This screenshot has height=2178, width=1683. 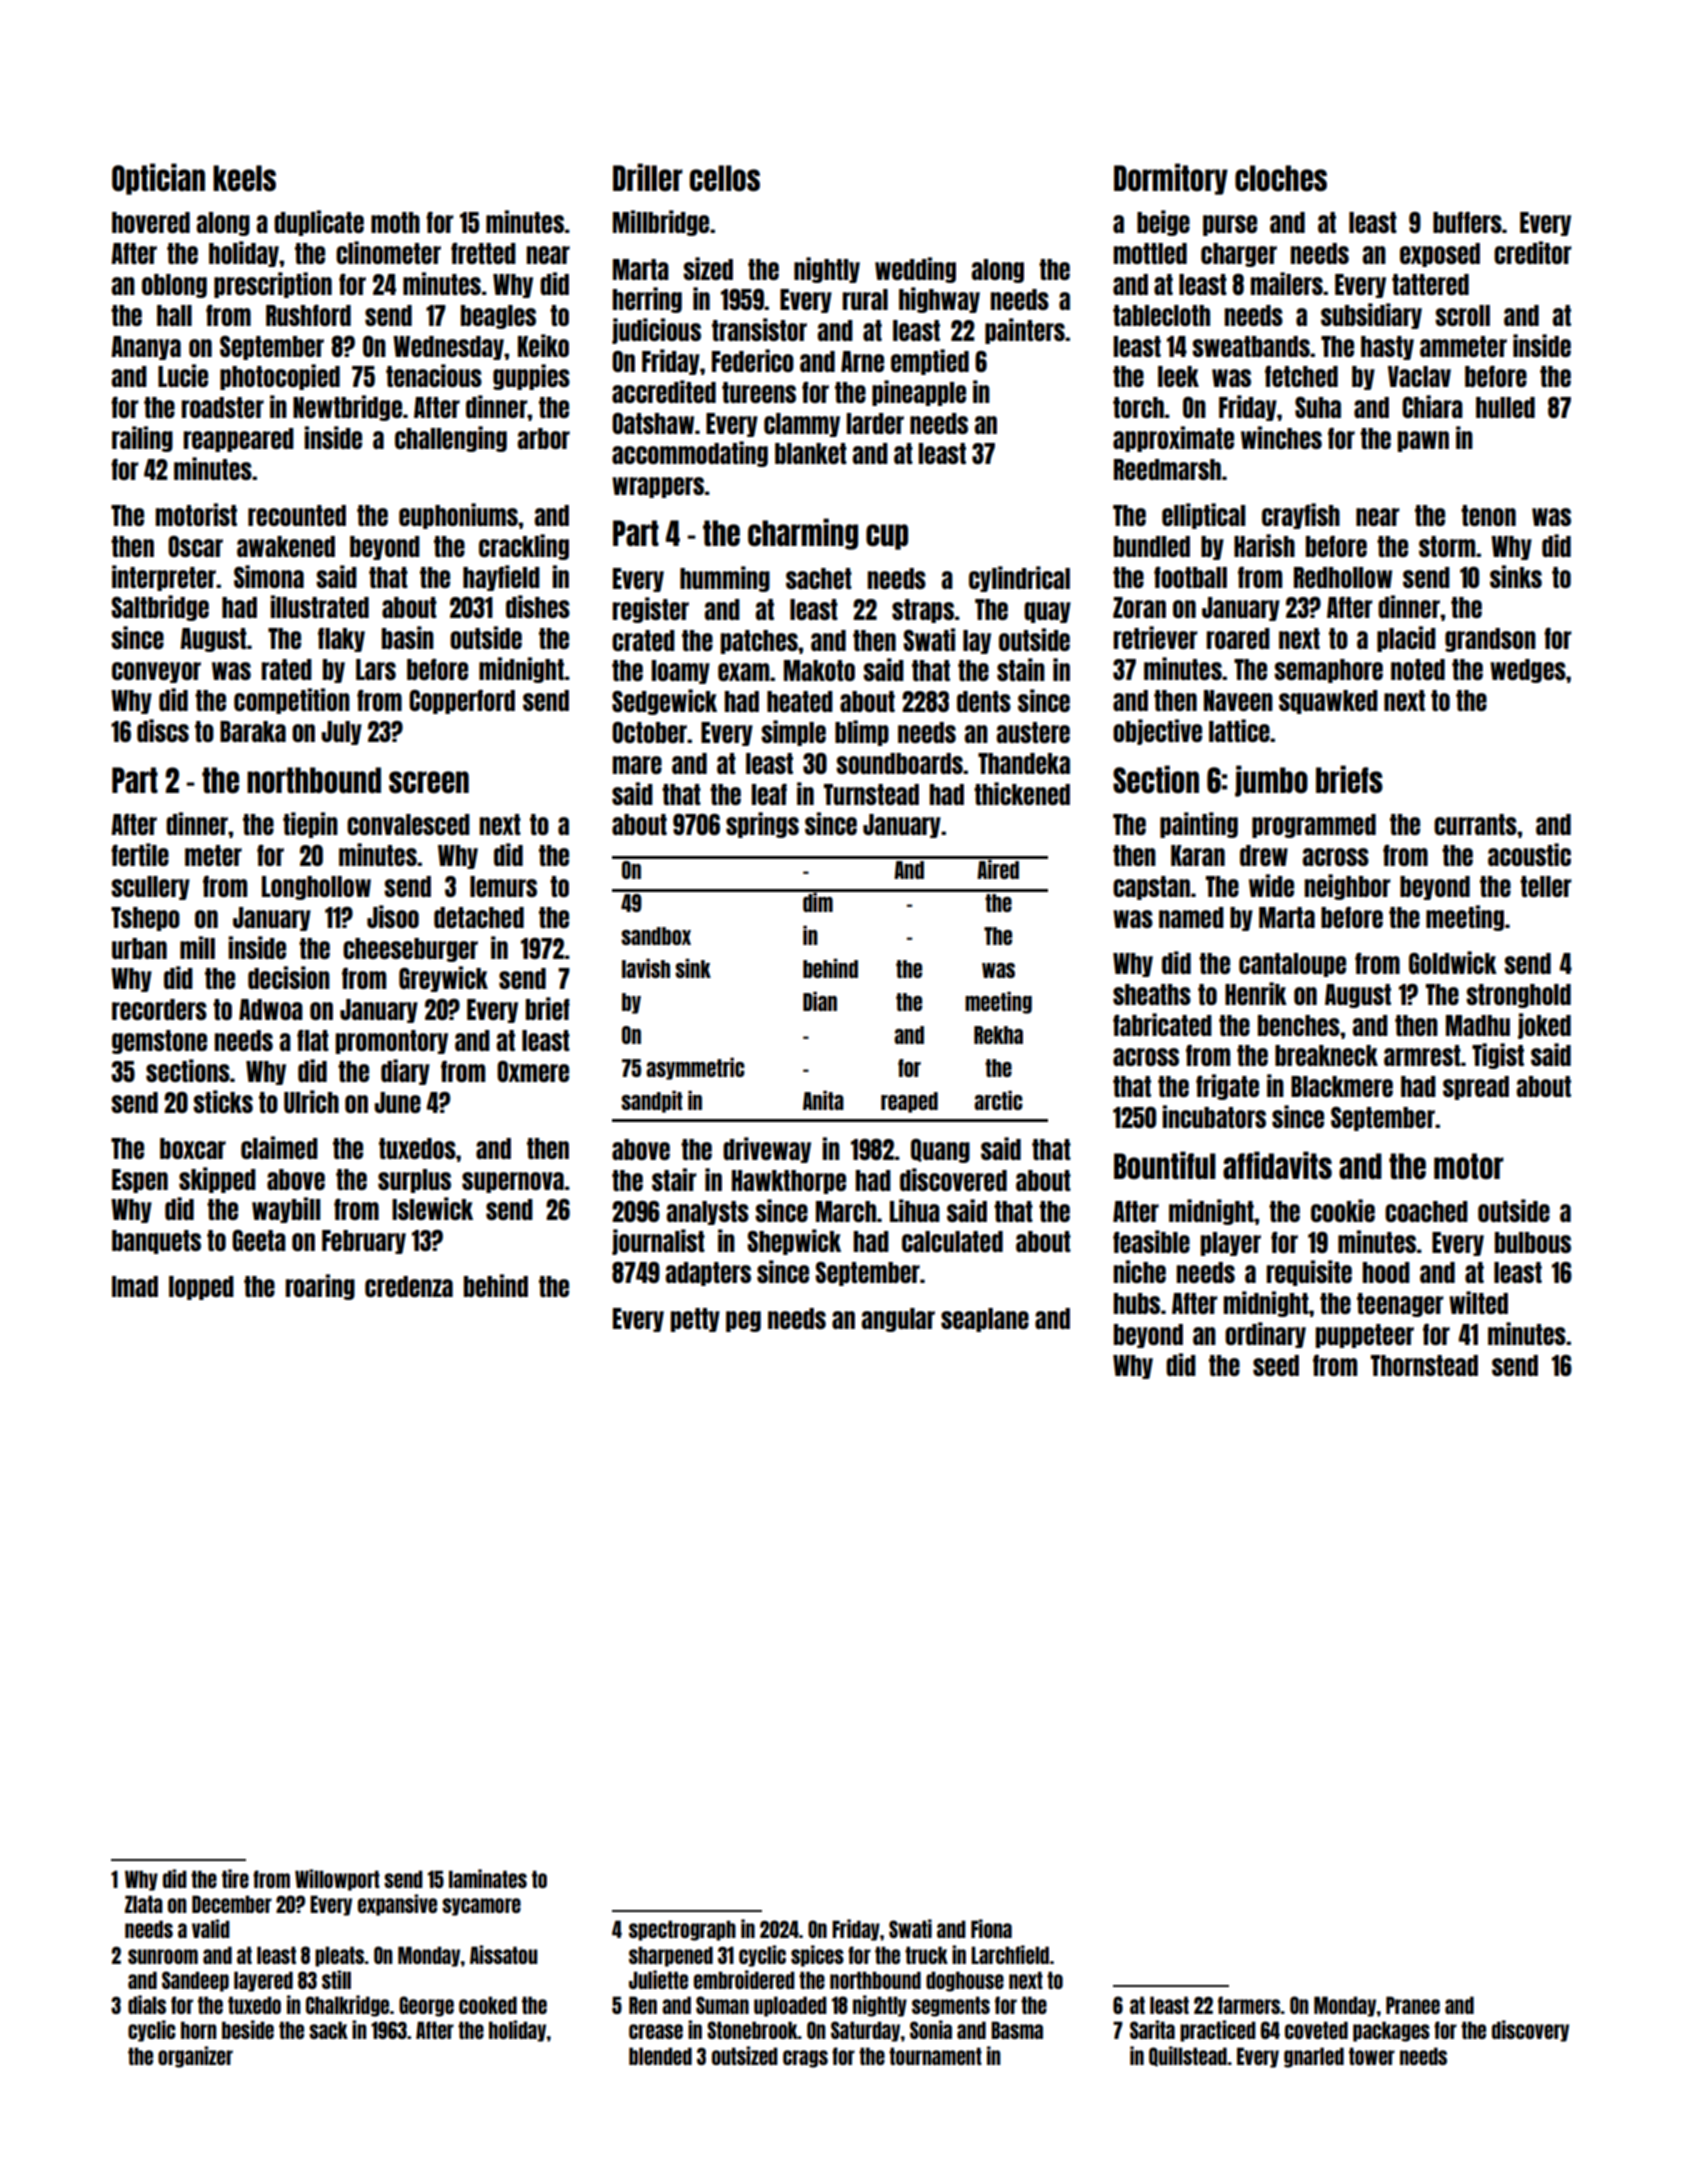 What do you see at coordinates (1276, 1365) in the screenshot?
I see `seed` at bounding box center [1276, 1365].
